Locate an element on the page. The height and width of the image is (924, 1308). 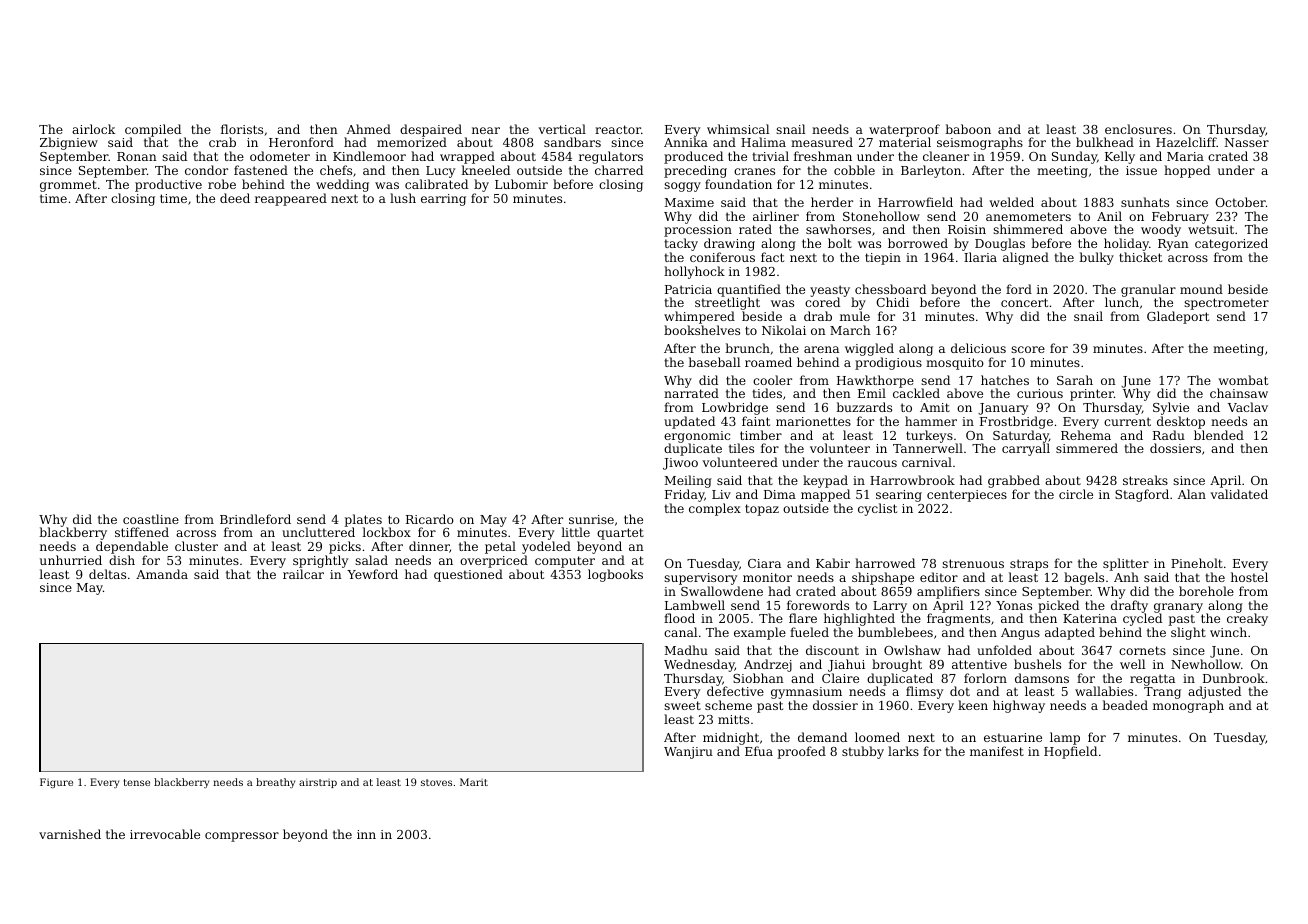
Hopfield is located at coordinates (1070, 752).
